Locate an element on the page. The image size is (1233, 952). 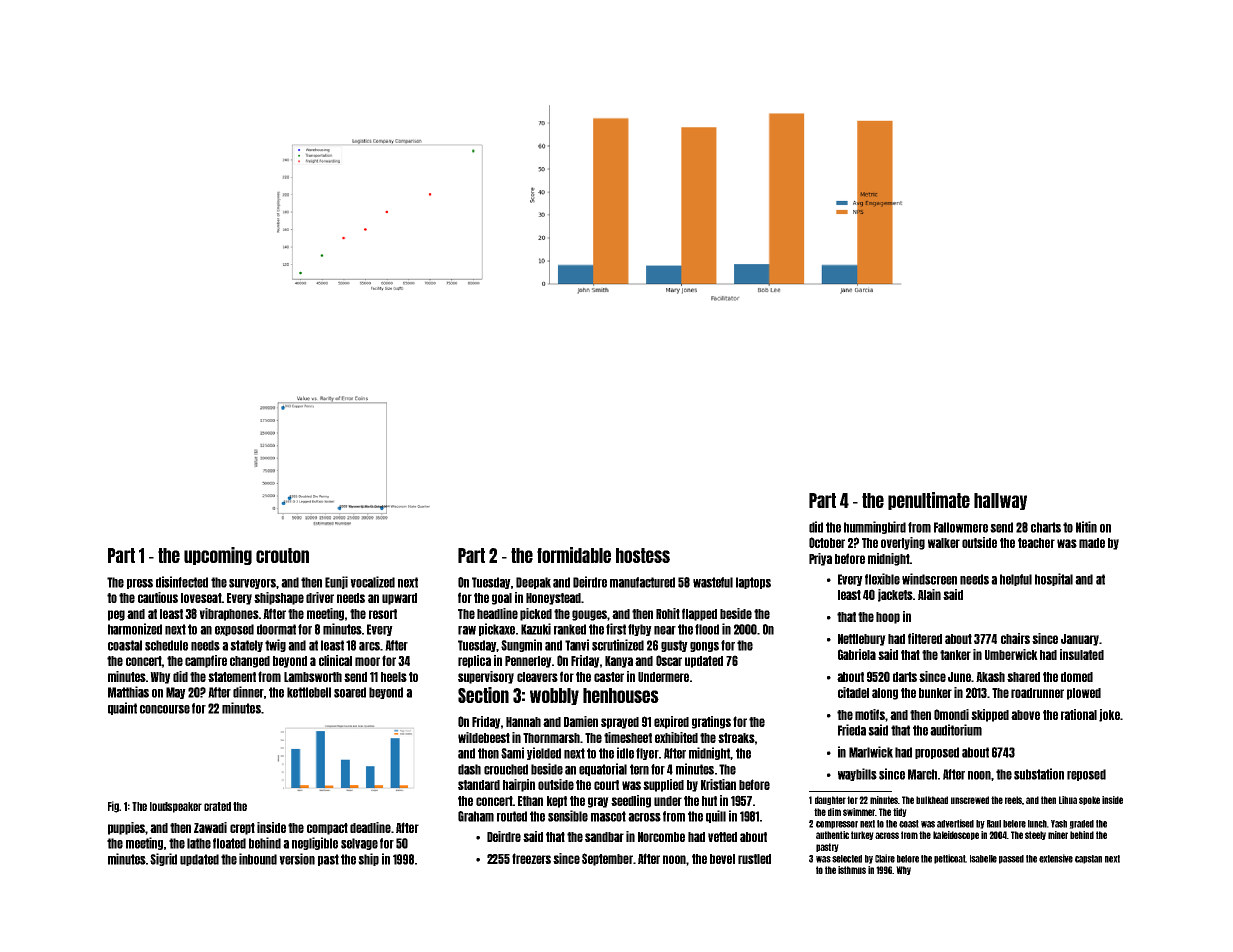
Claire is located at coordinates (885, 858).
